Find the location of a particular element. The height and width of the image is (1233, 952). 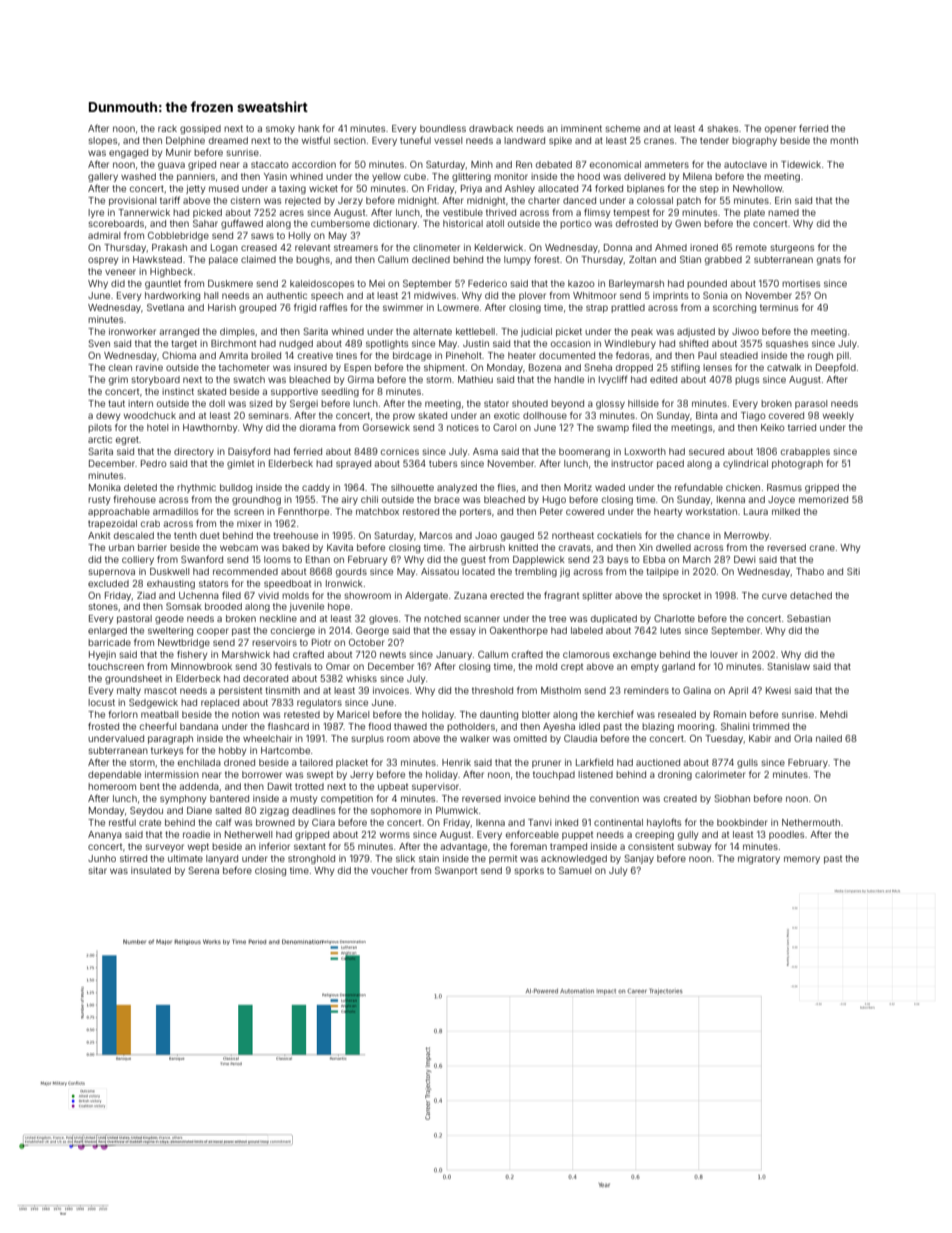

opener is located at coordinates (780, 130).
